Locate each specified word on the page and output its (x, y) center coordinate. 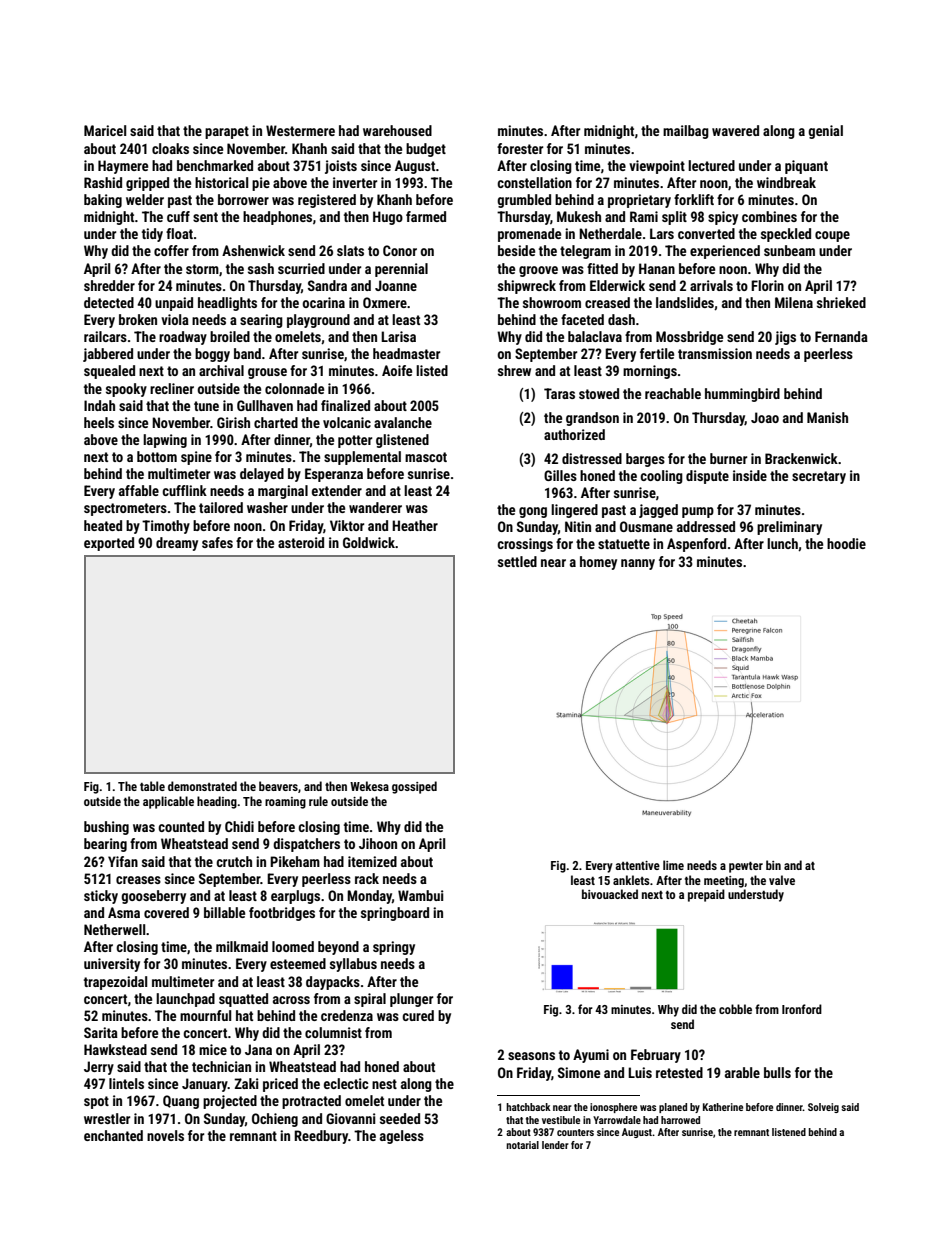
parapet (227, 132)
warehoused (397, 130)
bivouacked (610, 894)
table (152, 786)
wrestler (107, 1118)
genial (825, 132)
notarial (522, 1145)
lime (673, 865)
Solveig (823, 1108)
